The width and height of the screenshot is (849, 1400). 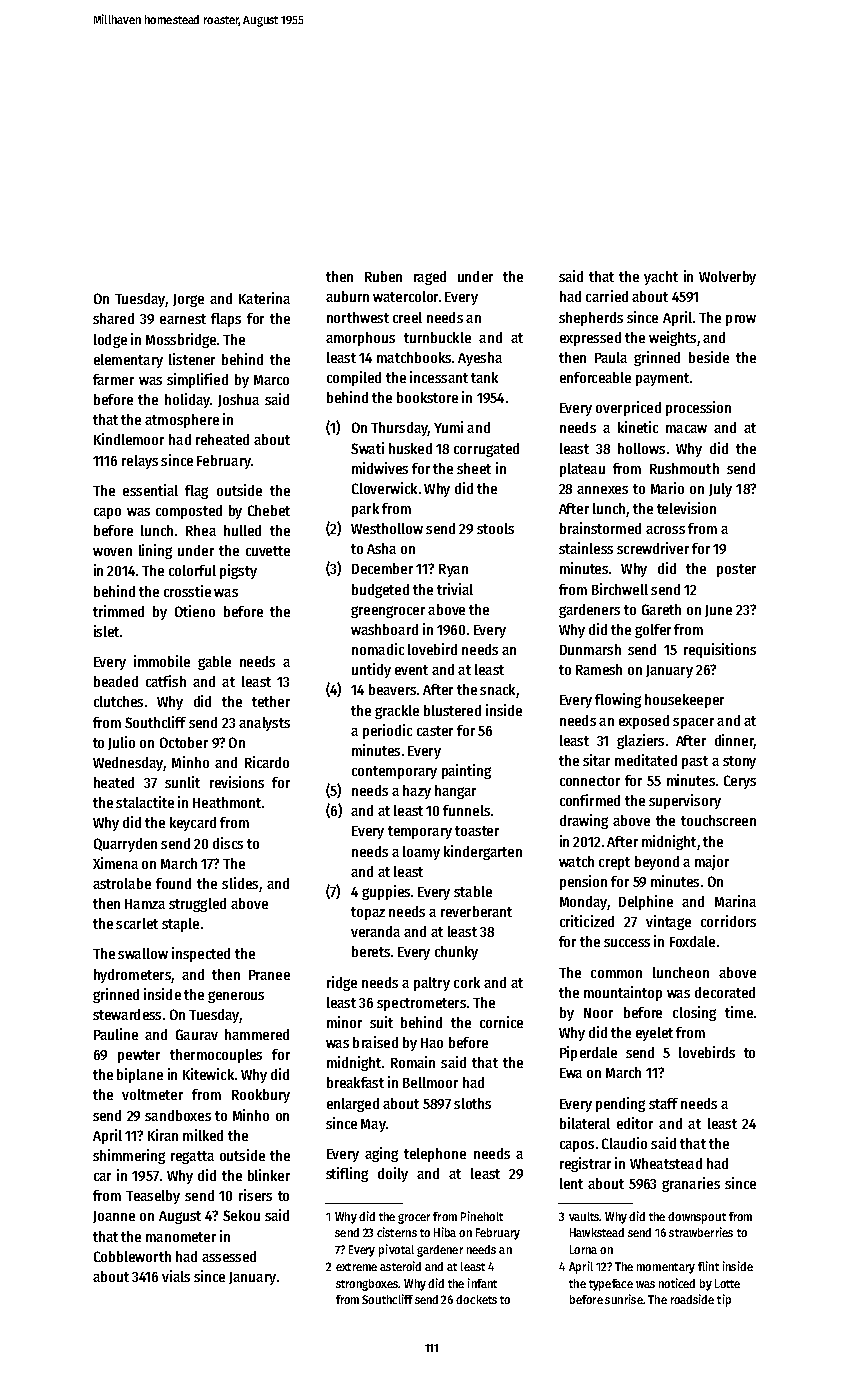 What do you see at coordinates (114, 1217) in the screenshot?
I see `Joanne` at bounding box center [114, 1217].
